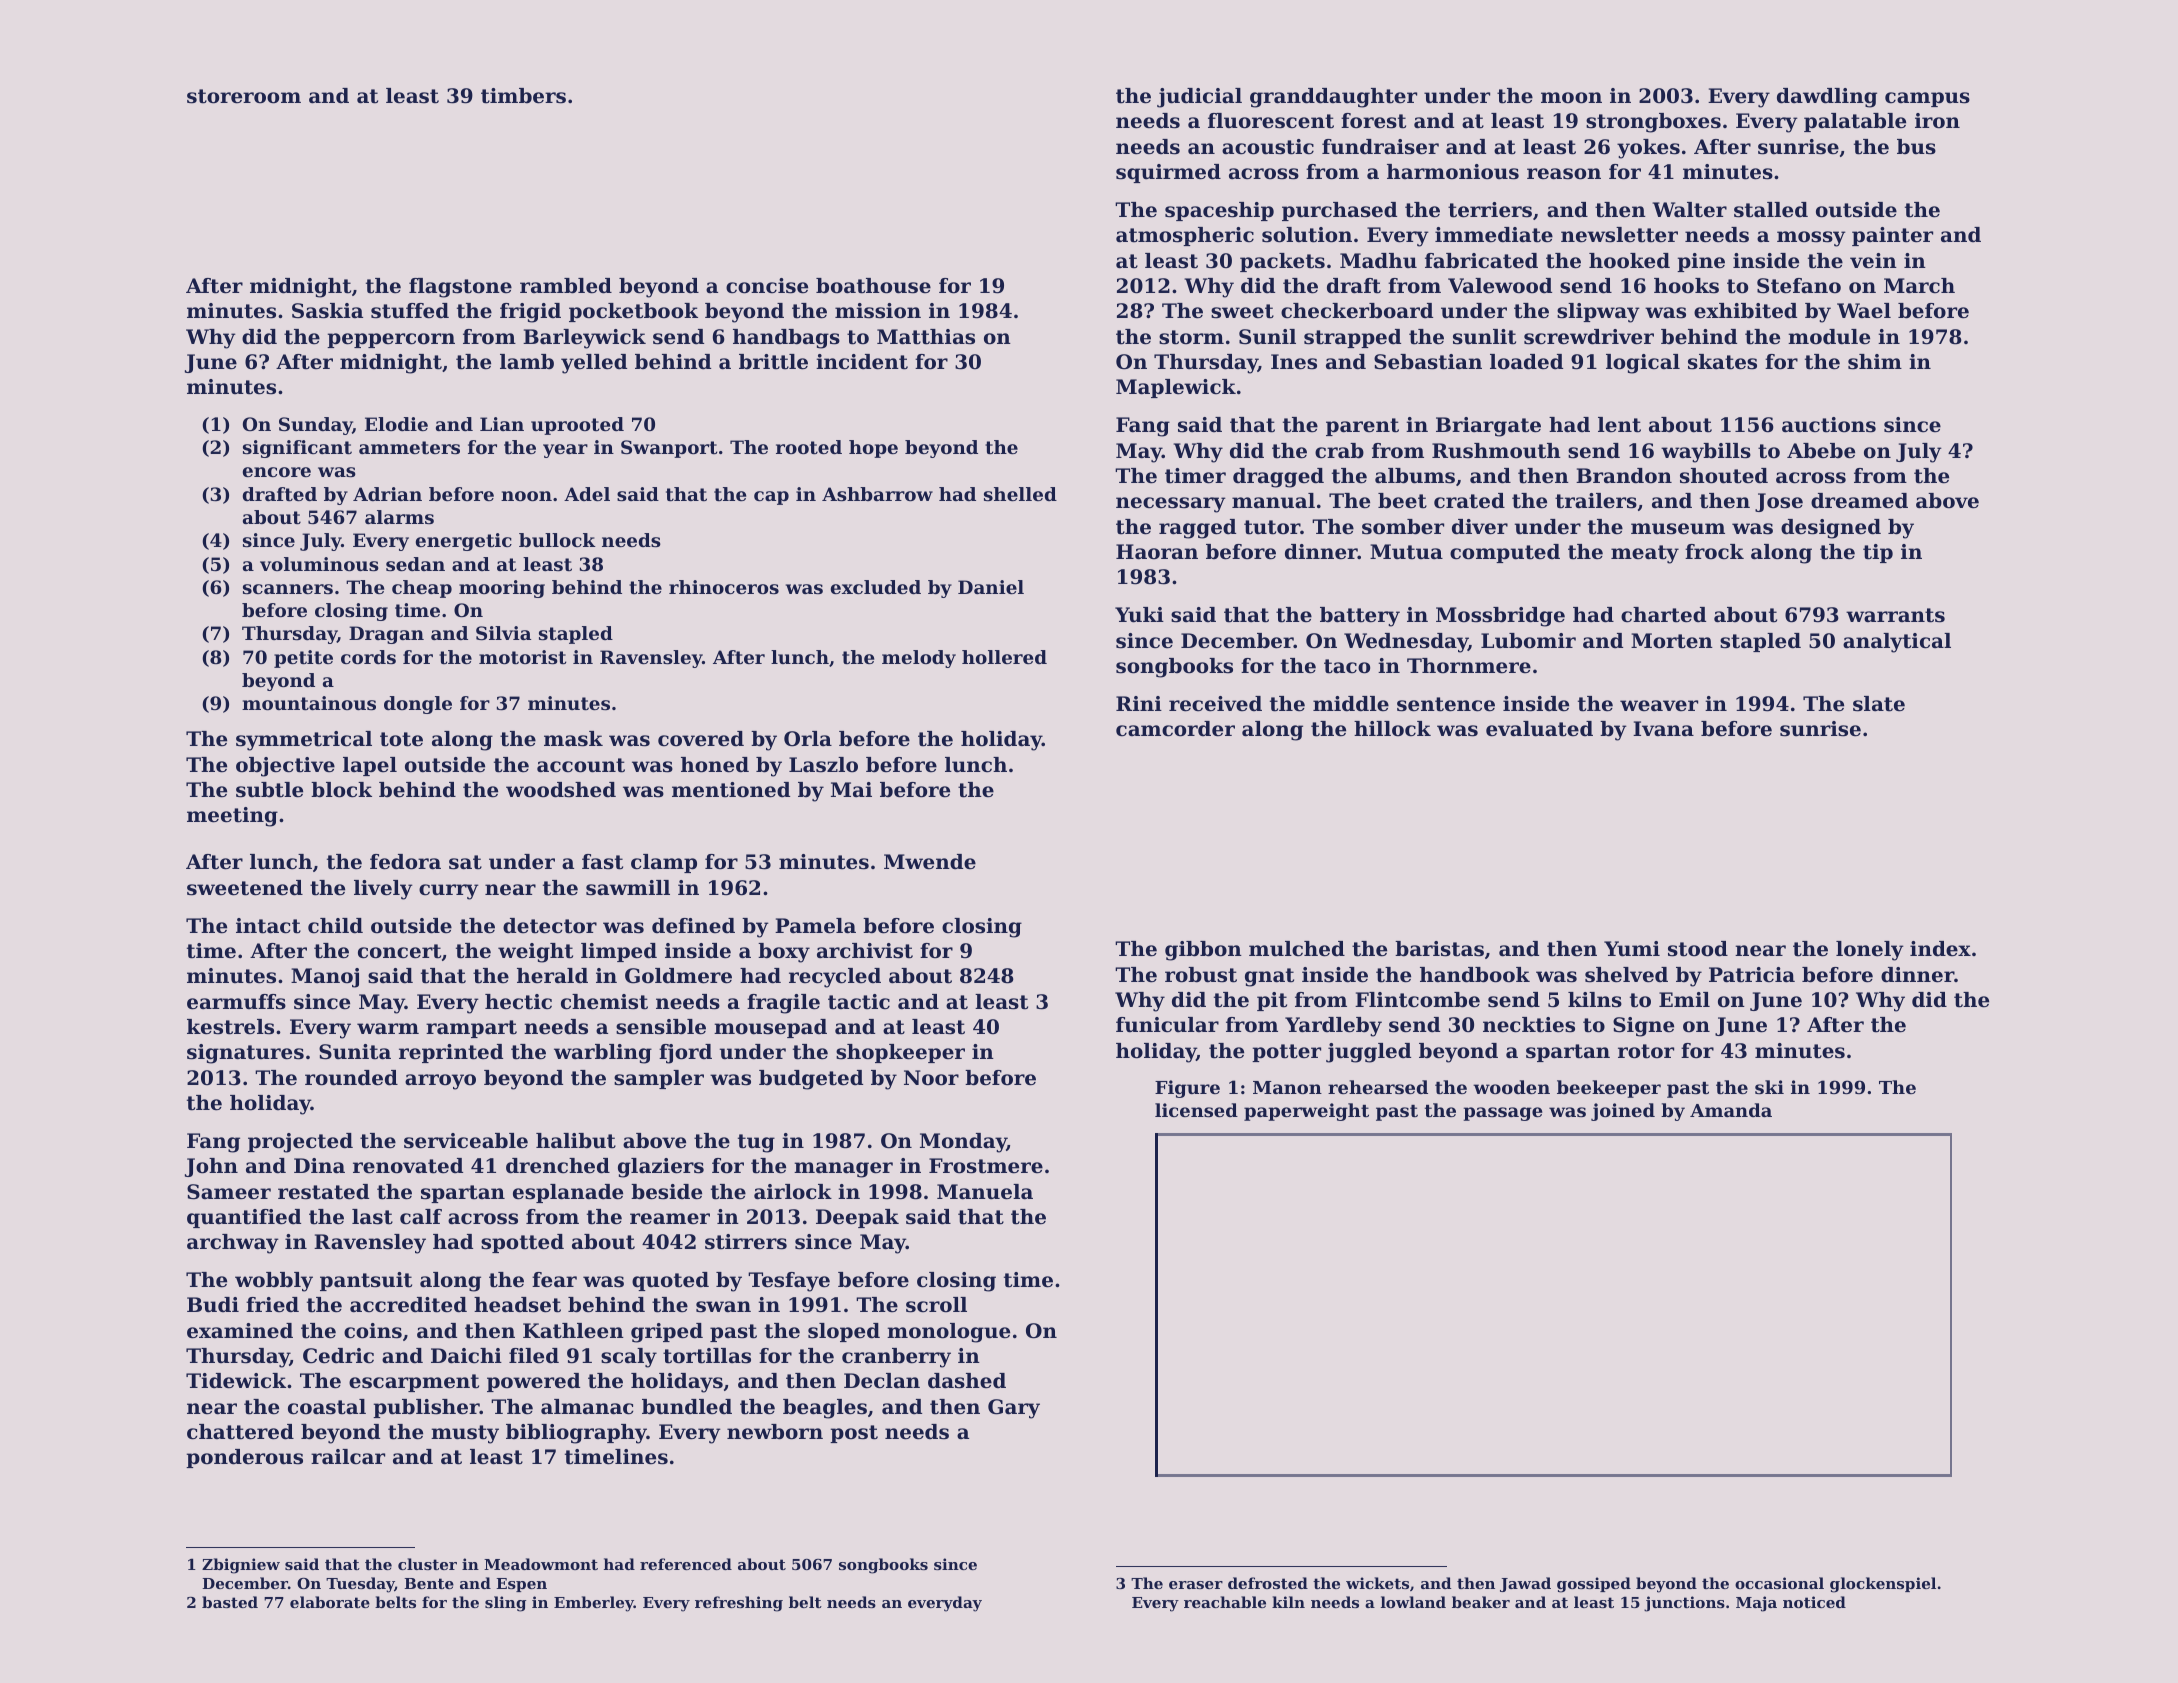  I want to click on gibbon, so click(1203, 951).
